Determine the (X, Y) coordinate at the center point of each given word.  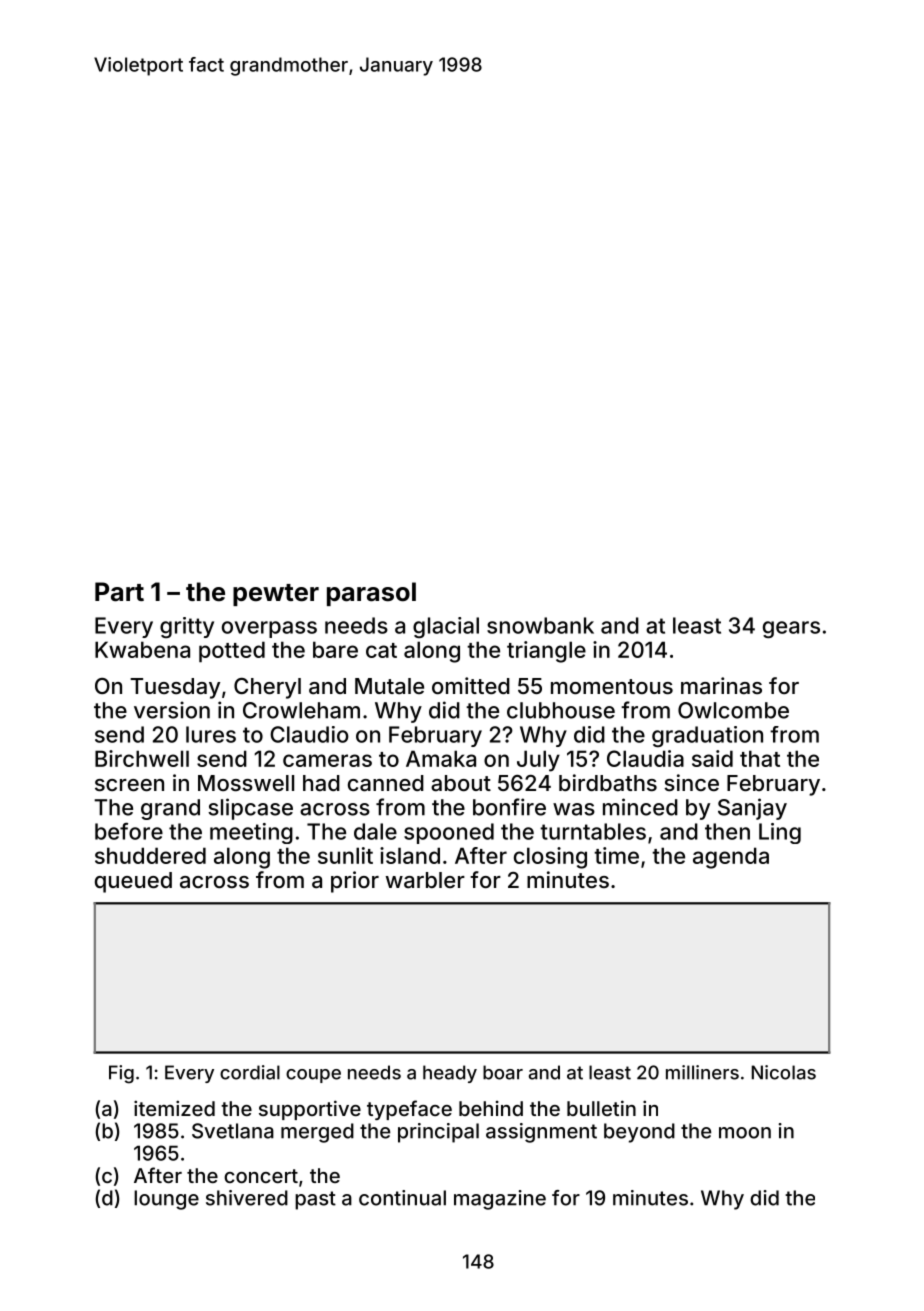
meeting (251, 833)
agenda (731, 858)
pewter (276, 595)
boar (503, 1072)
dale (375, 831)
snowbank (540, 625)
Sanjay (752, 809)
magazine (500, 1200)
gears (791, 629)
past (315, 1200)
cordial (250, 1072)
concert (261, 1176)
